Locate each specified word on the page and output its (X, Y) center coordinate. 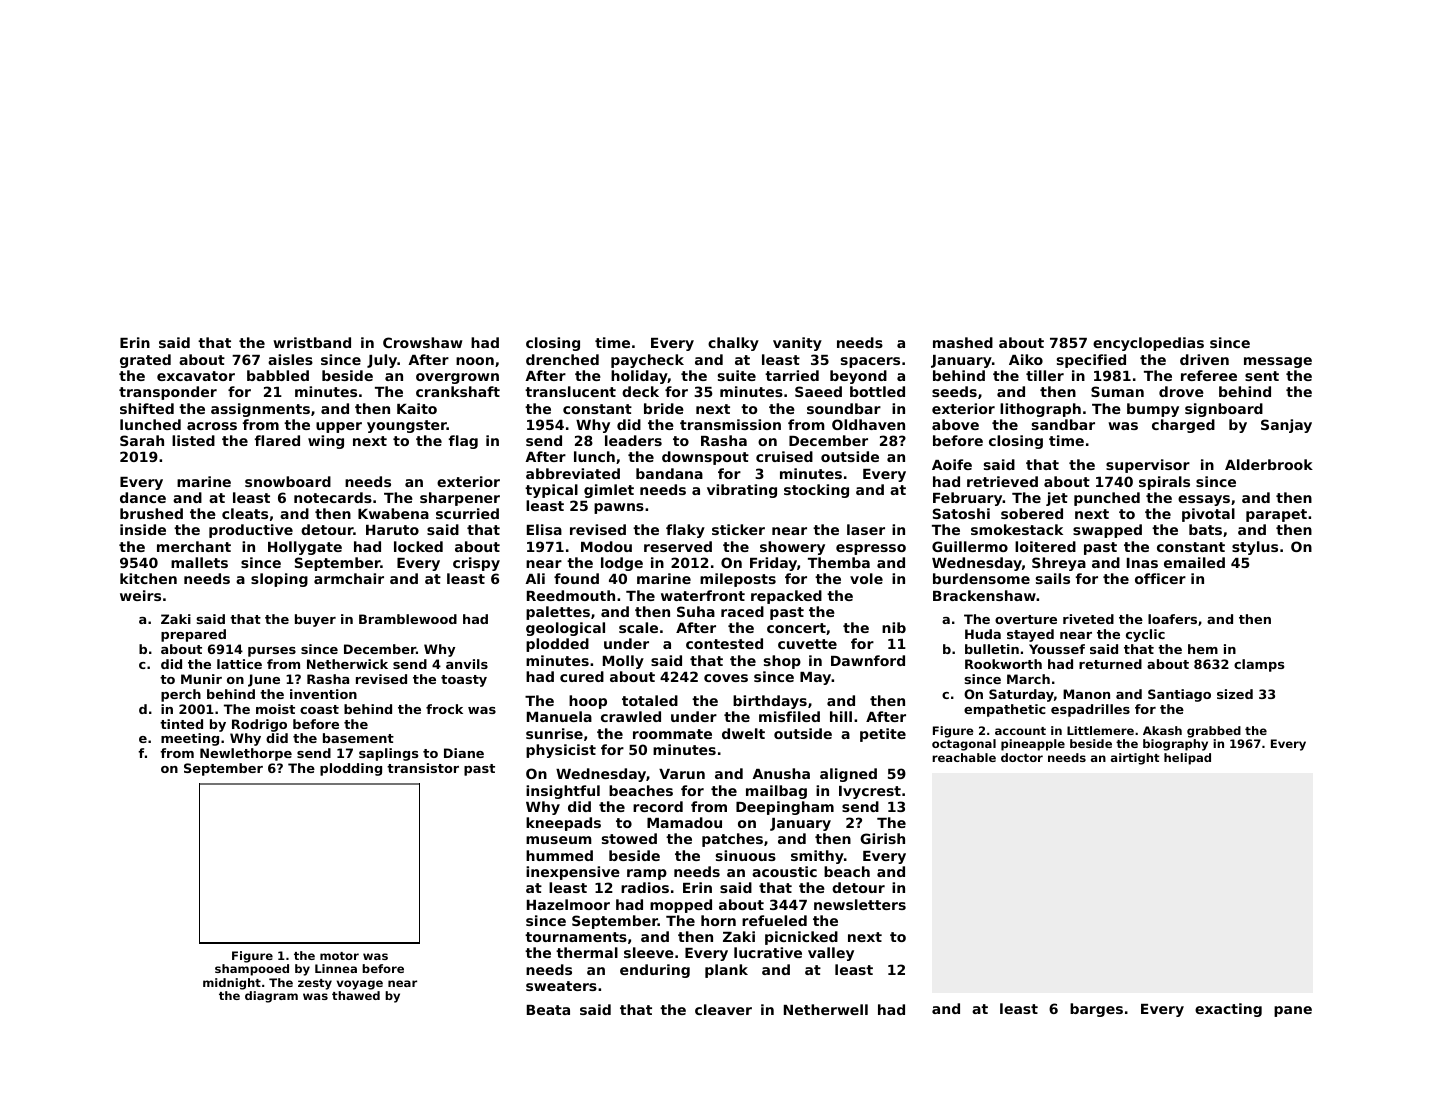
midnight (232, 984)
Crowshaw (423, 342)
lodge (622, 564)
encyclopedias (1148, 344)
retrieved (1002, 481)
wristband (312, 342)
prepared (193, 635)
